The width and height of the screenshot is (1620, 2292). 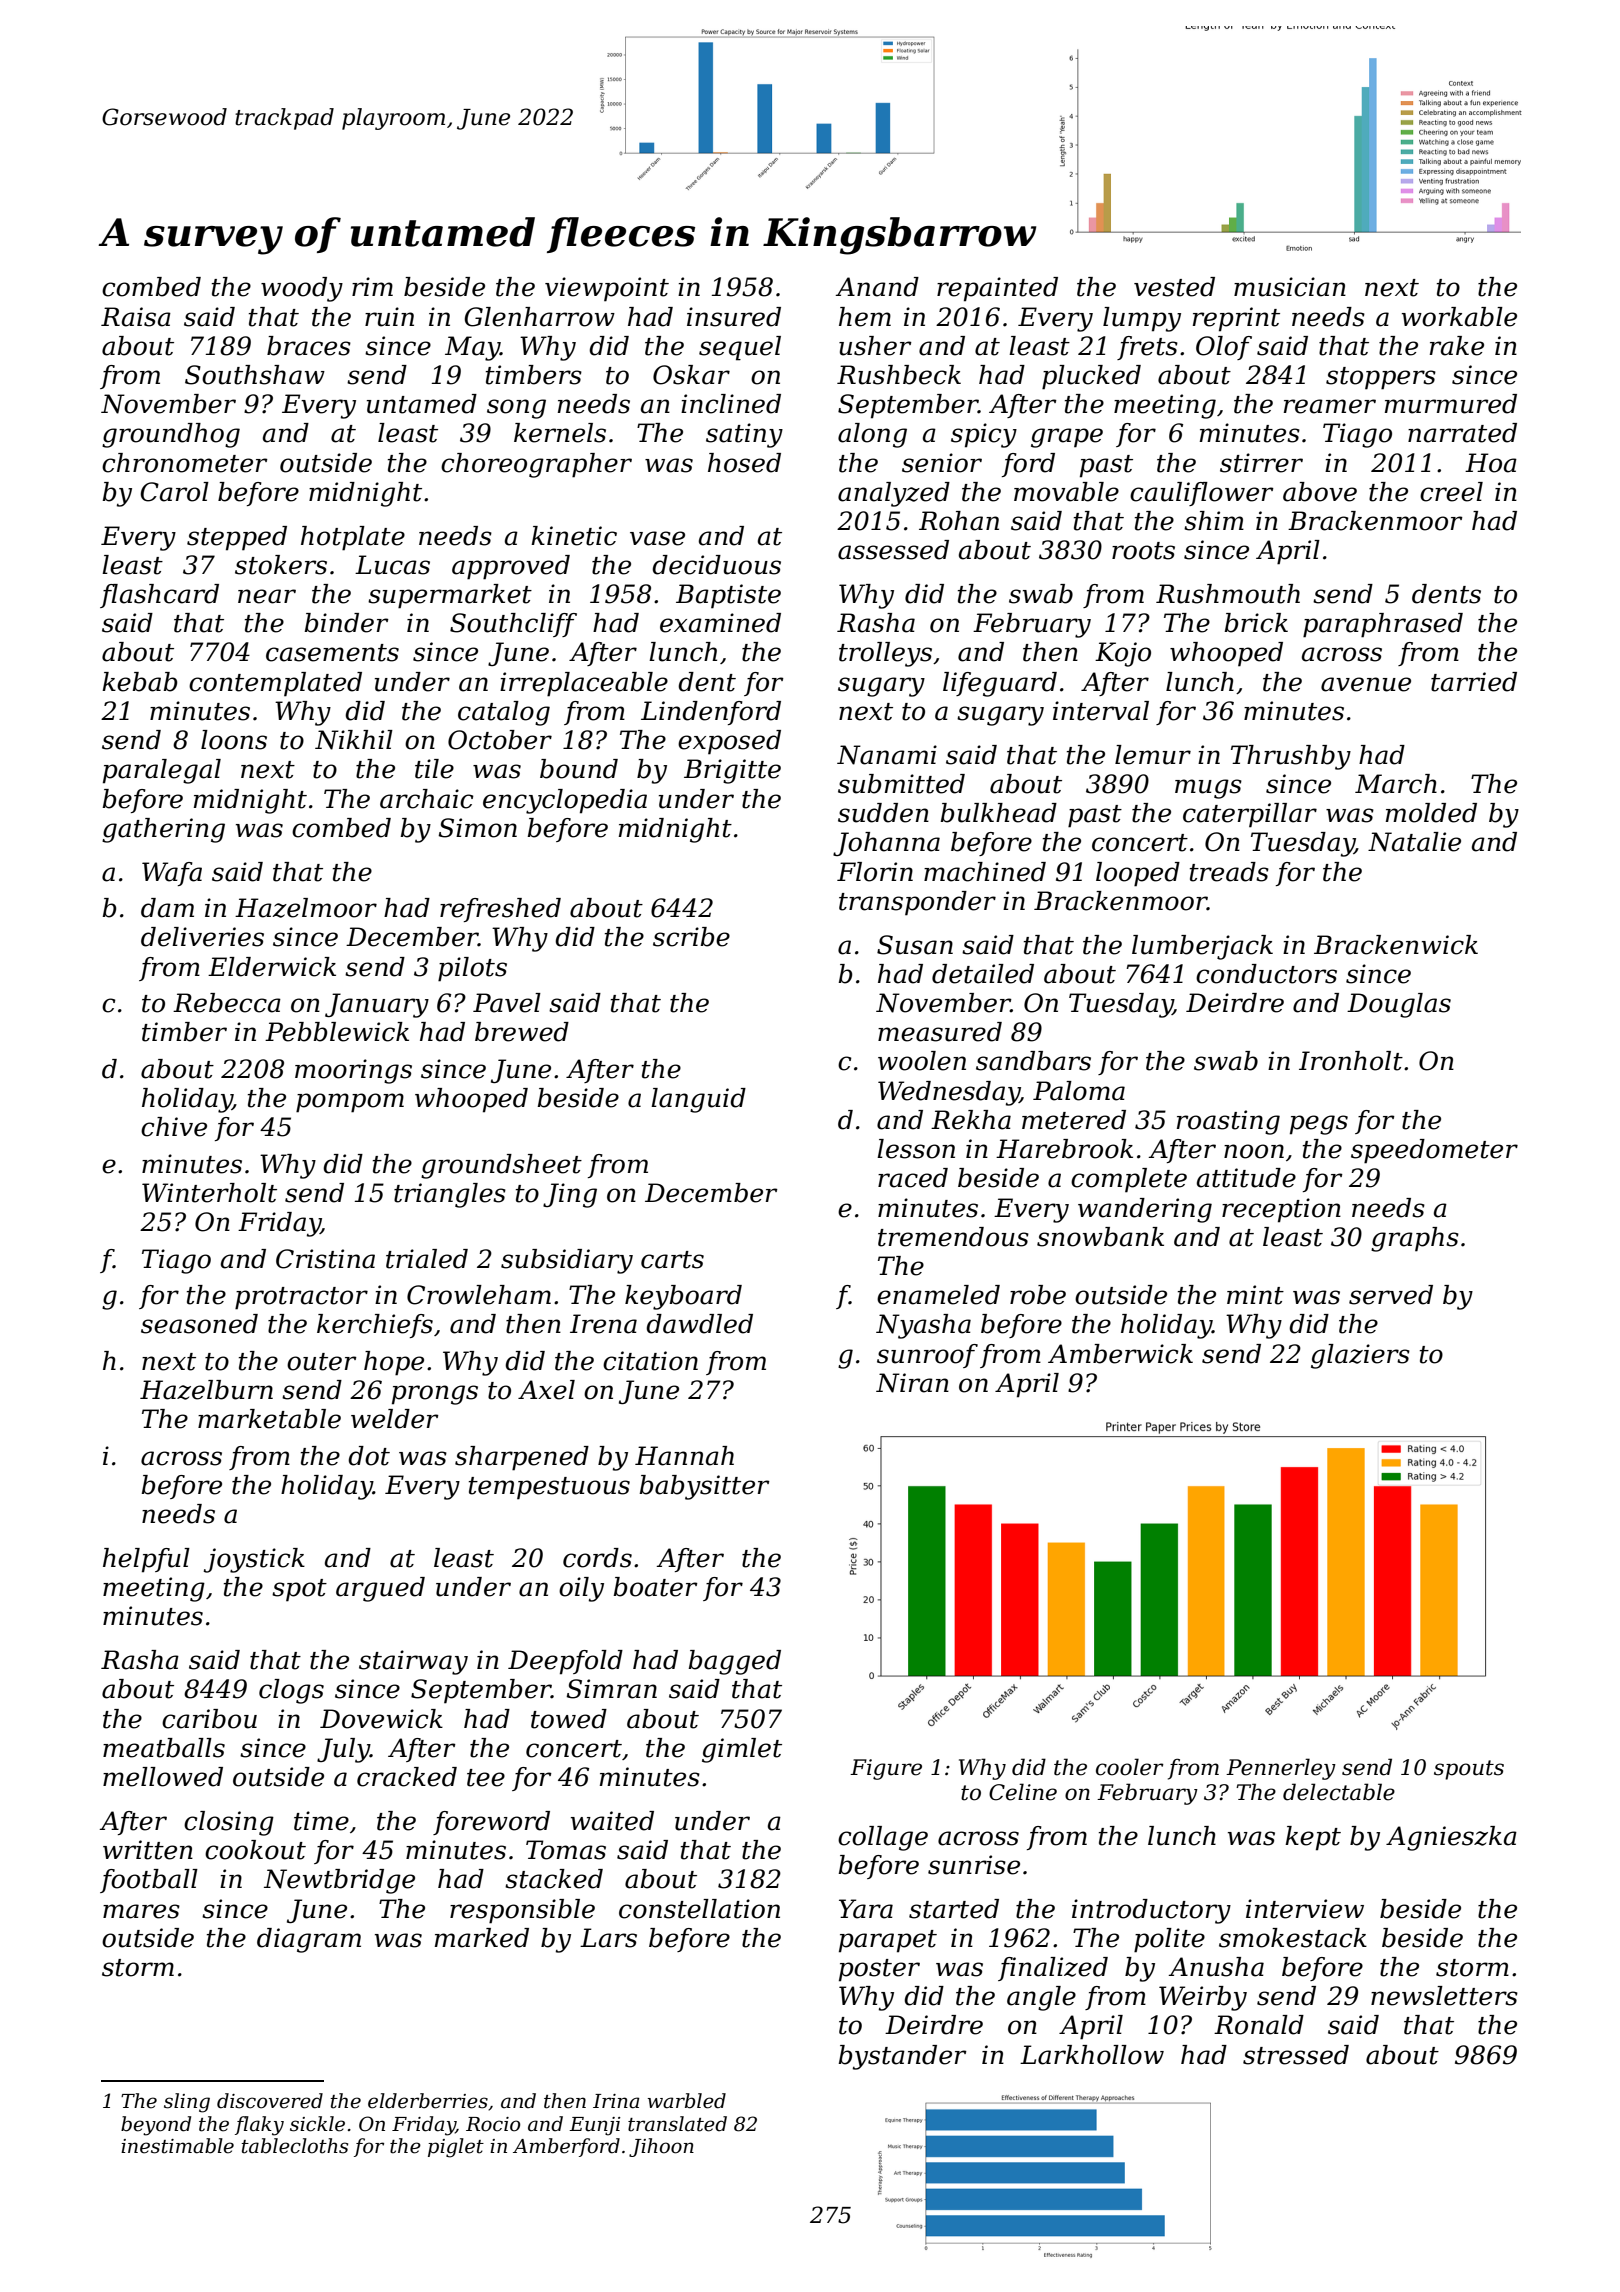 What do you see at coordinates (661, 2147) in the screenshot?
I see `Jihoon` at bounding box center [661, 2147].
